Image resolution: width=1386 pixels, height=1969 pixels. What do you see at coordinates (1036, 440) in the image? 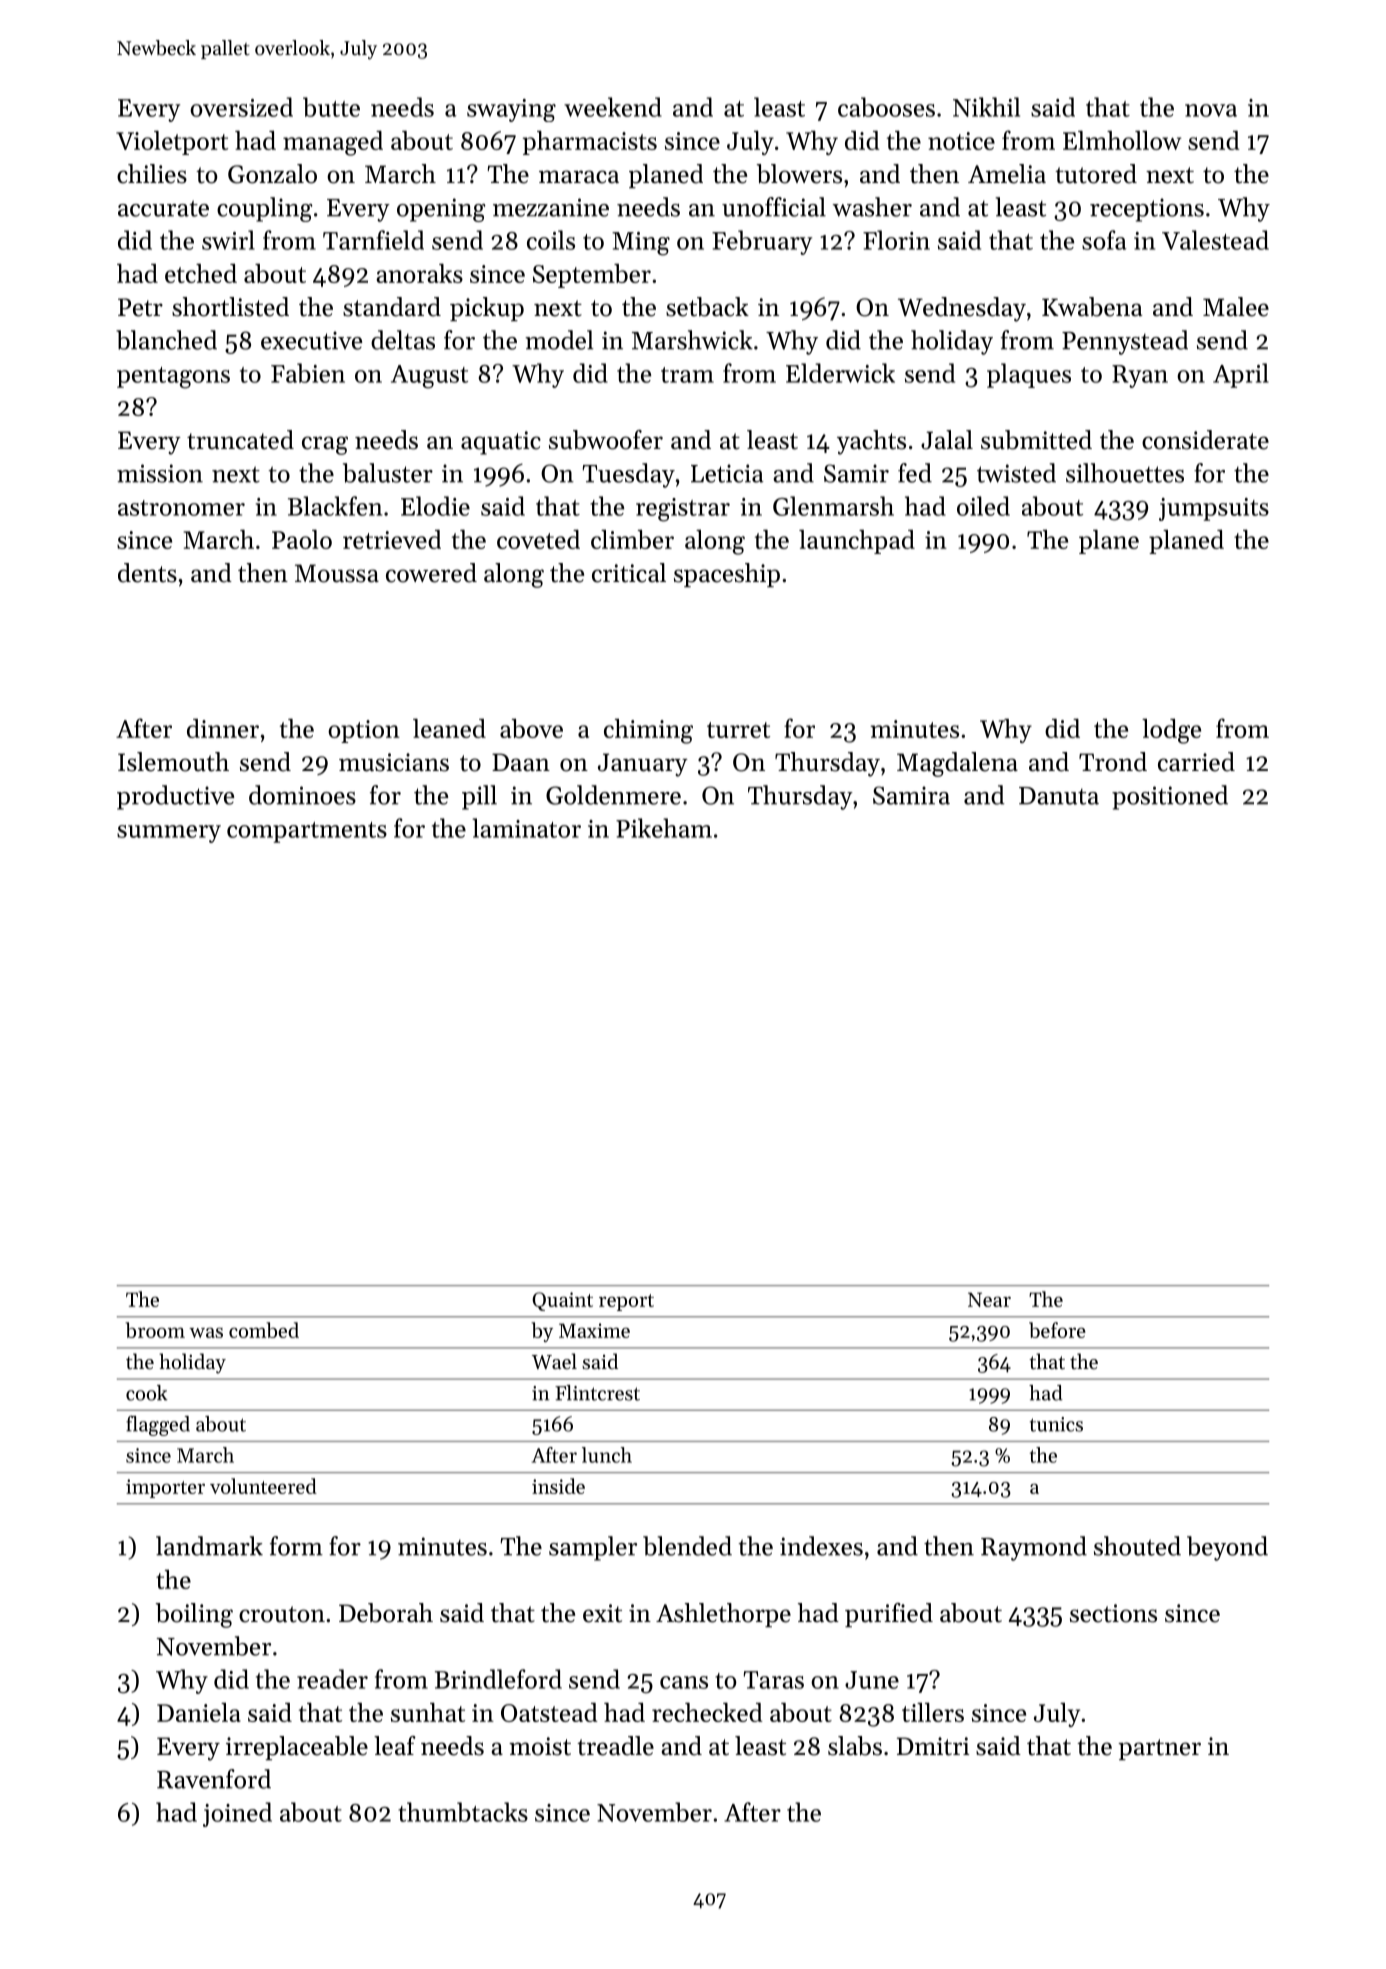
I see `submitted` at bounding box center [1036, 440].
